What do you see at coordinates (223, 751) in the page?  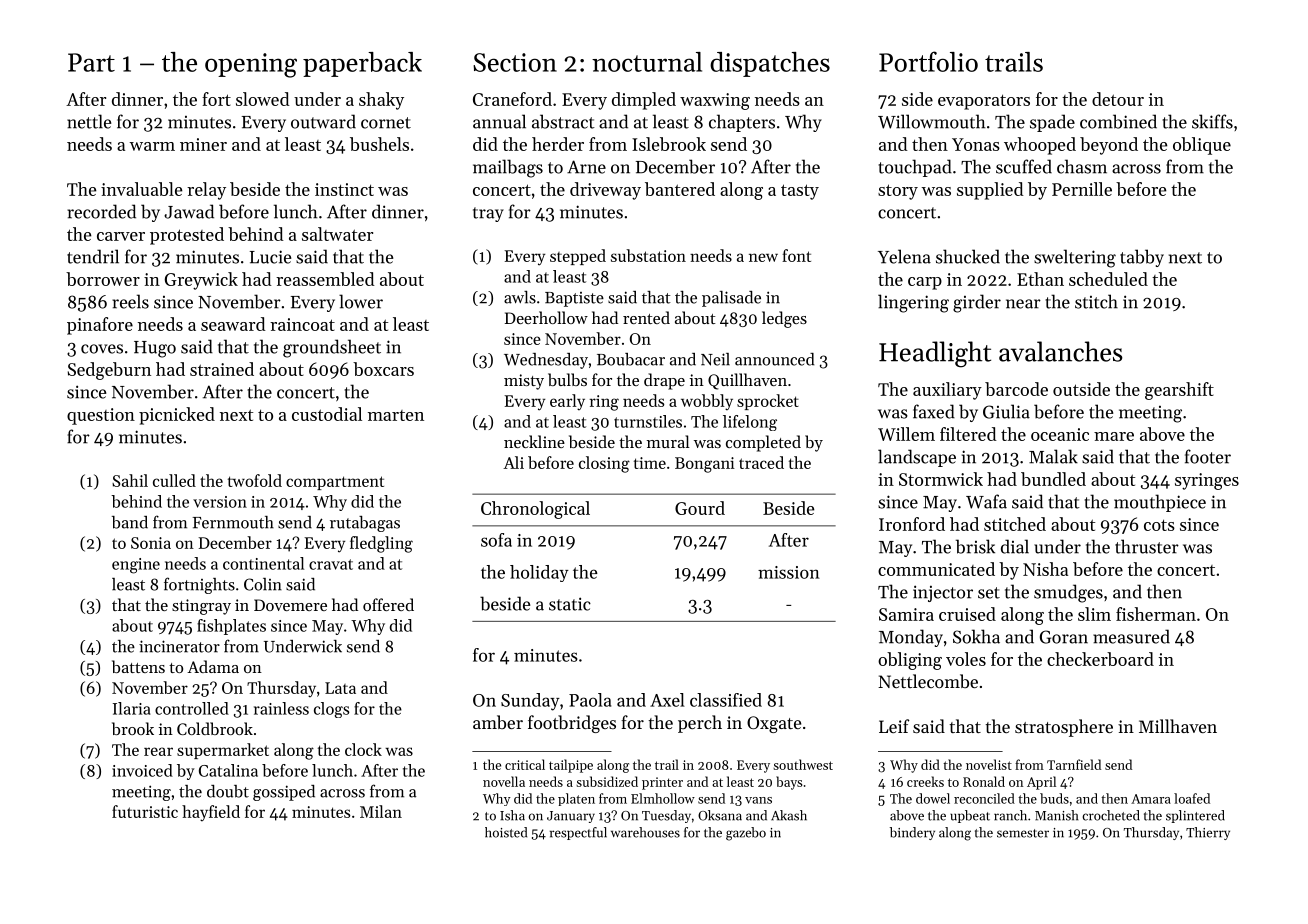 I see `supermarket` at bounding box center [223, 751].
